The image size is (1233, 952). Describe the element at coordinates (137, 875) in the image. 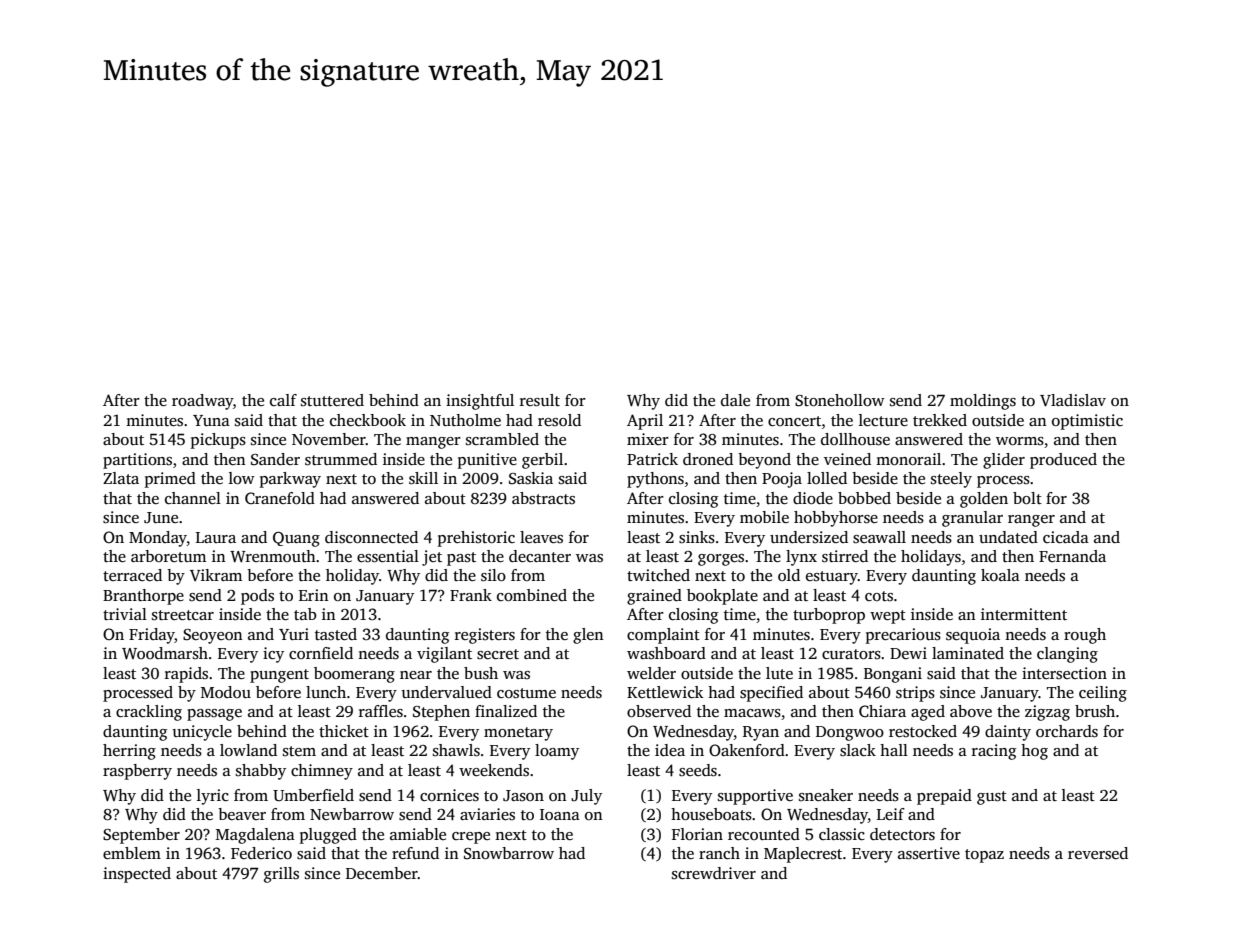

I see `inspected` at that location.
